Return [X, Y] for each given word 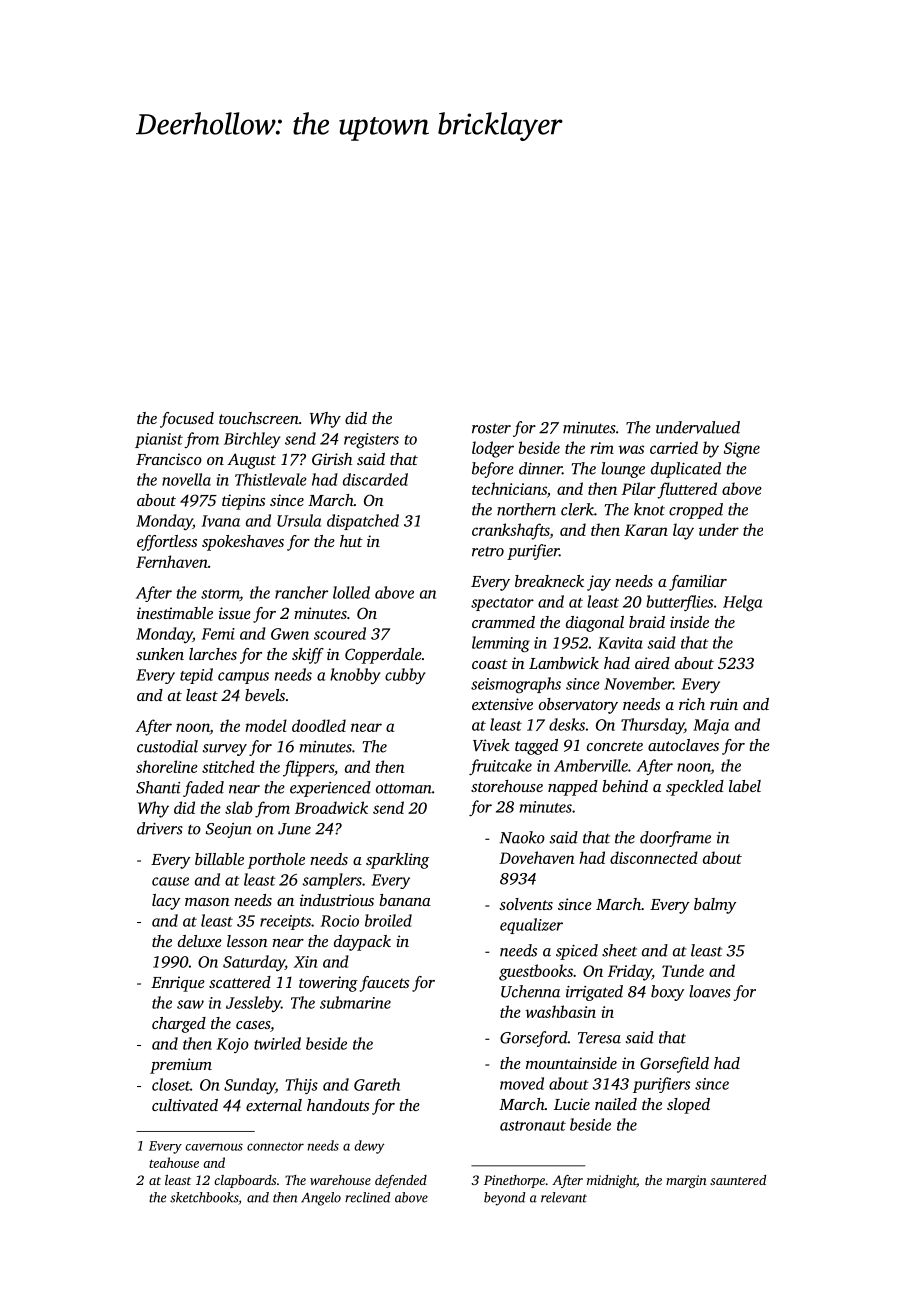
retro [488, 552]
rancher [301, 592]
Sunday [249, 1086]
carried [674, 447]
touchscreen [259, 418]
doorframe [675, 839]
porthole [276, 861]
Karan [646, 530]
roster [491, 428]
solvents [526, 904]
